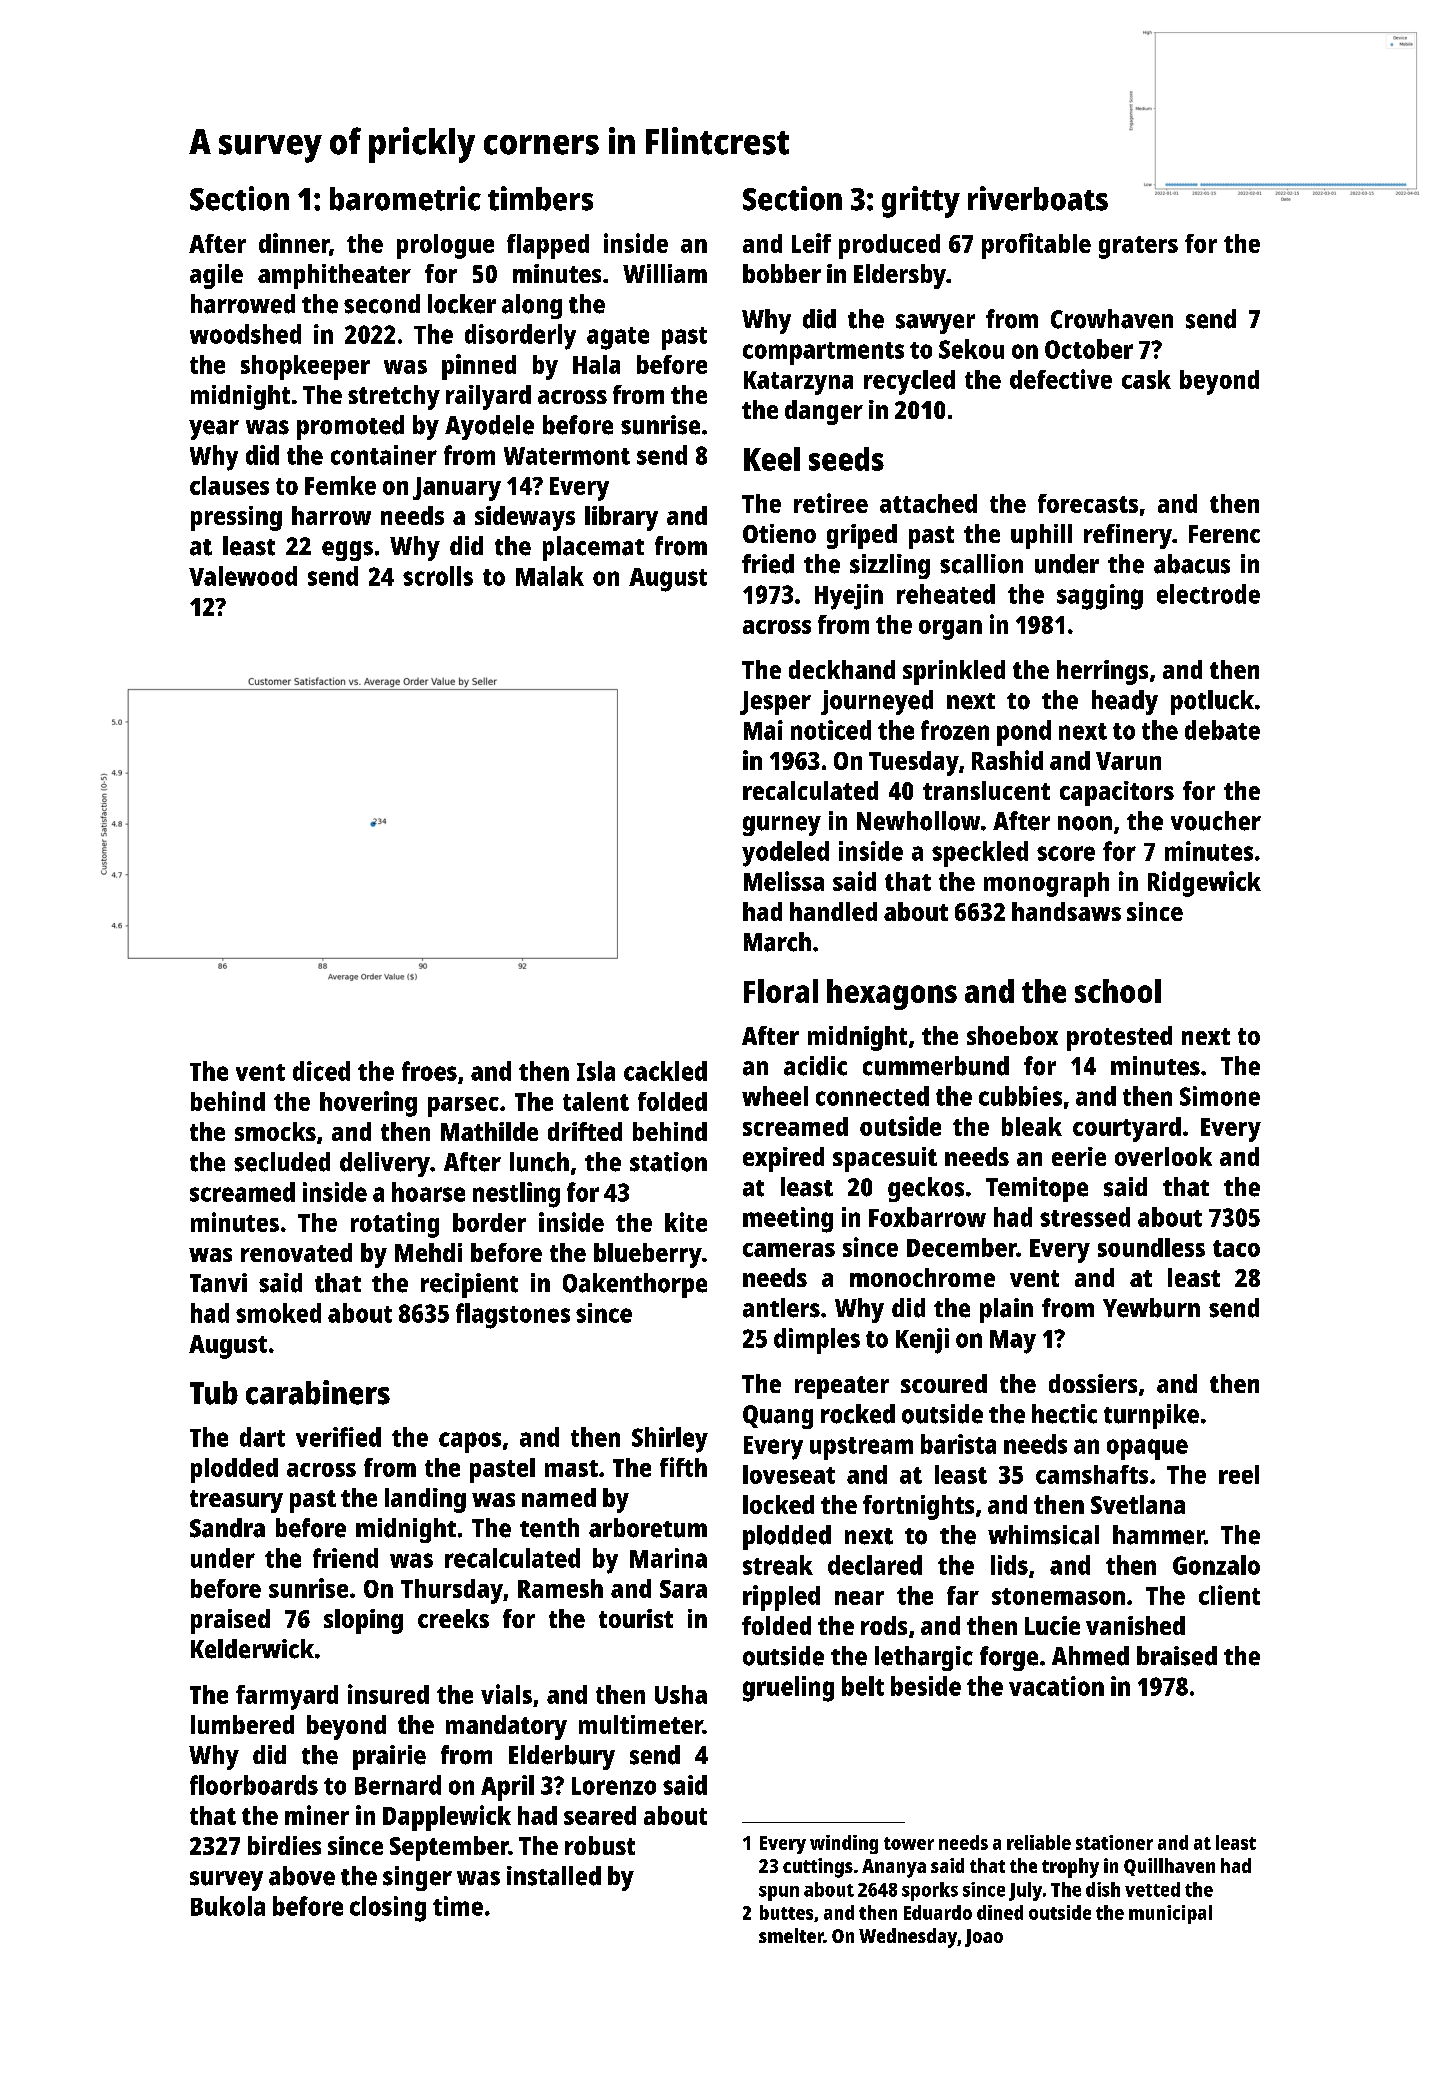 This screenshot has width=1450, height=2100. I want to click on timbers, so click(540, 198).
